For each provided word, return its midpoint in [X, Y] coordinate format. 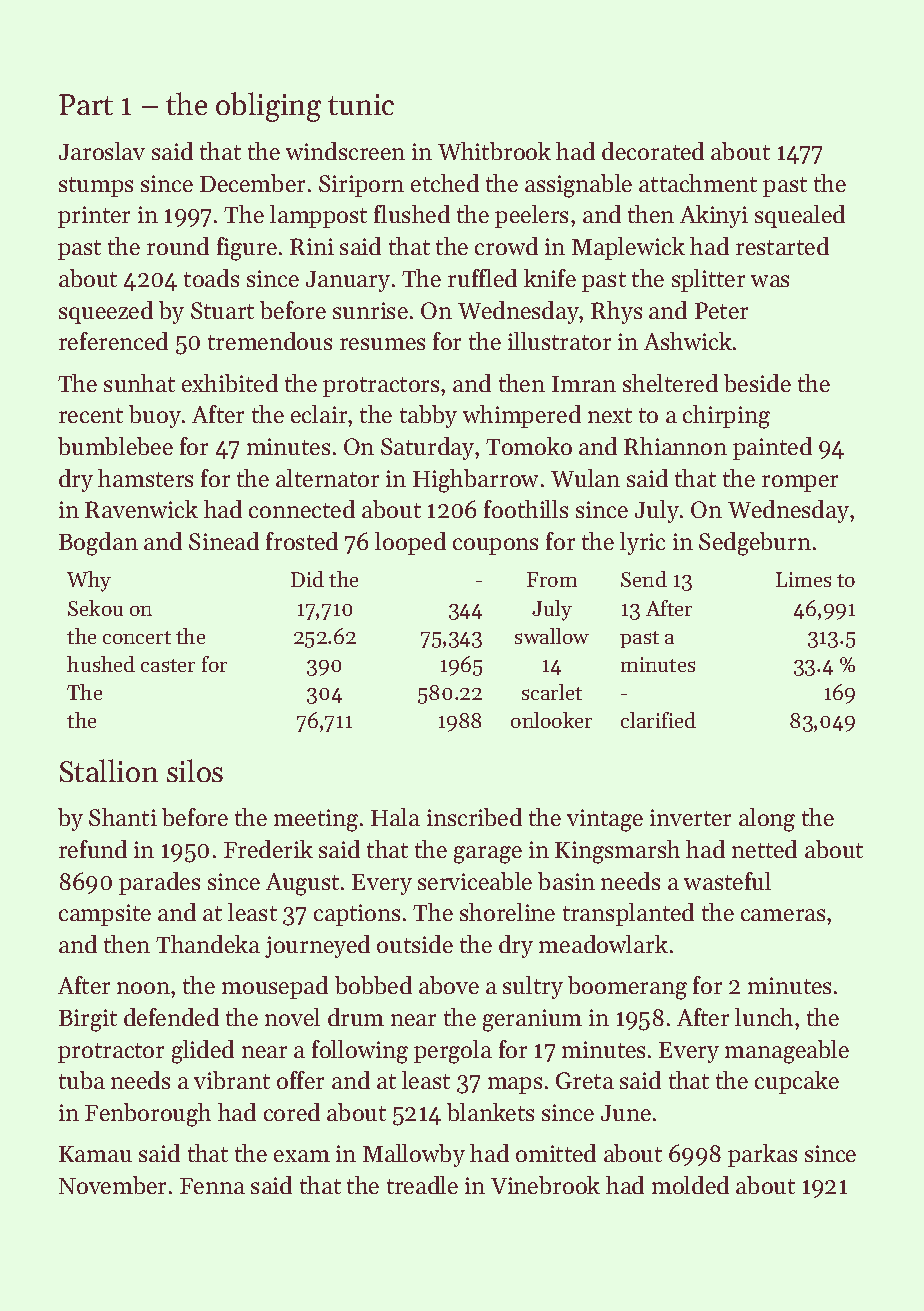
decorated [653, 151]
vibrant [232, 1080]
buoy [155, 416]
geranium [532, 1020]
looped [410, 543]
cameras [783, 915]
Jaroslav [102, 151]
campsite [105, 915]
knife [550, 278]
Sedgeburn [755, 544]
